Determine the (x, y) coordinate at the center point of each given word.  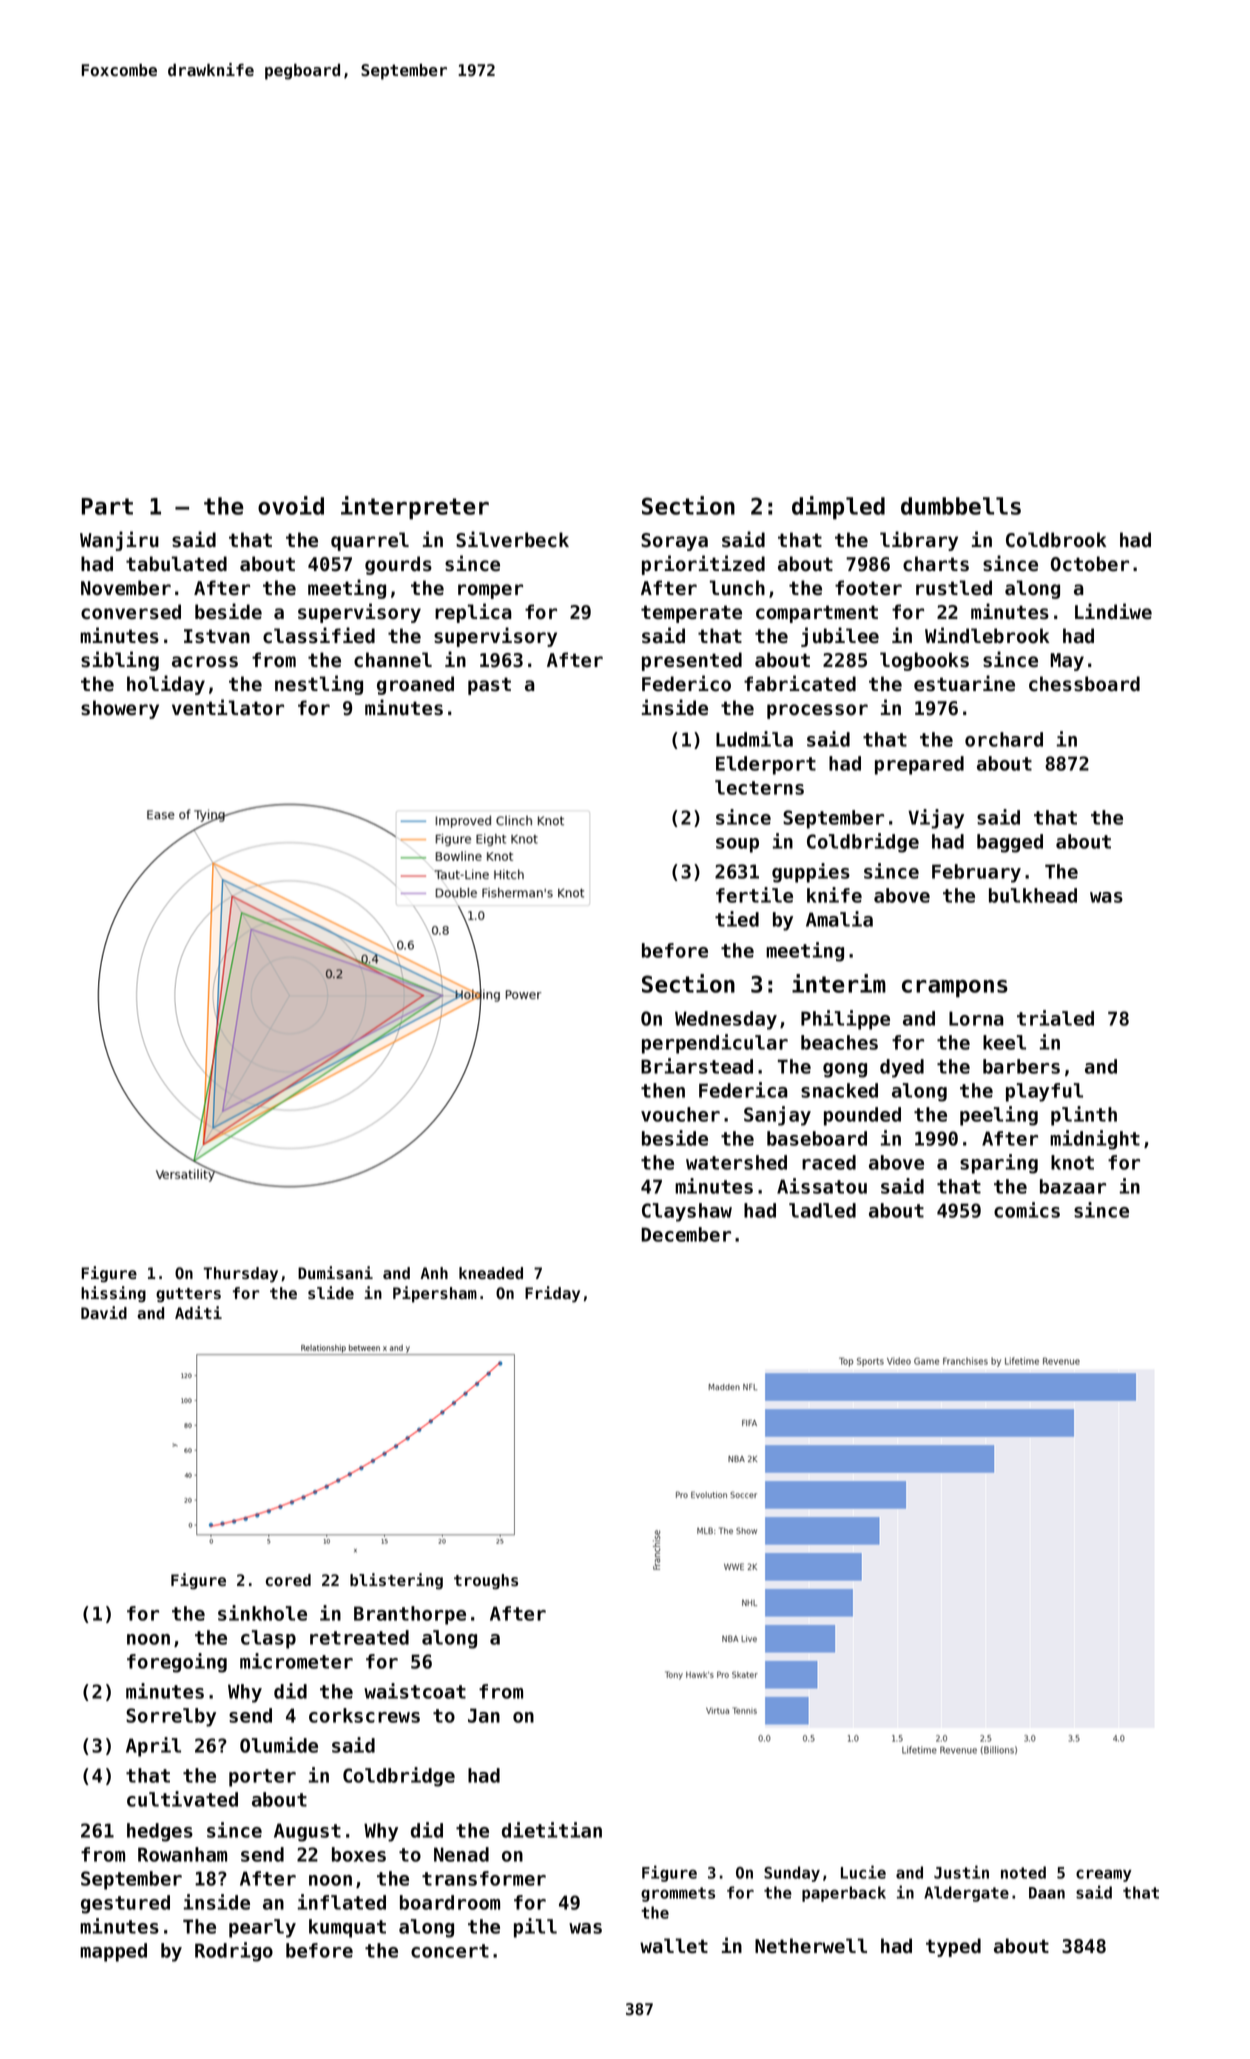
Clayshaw (687, 1212)
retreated (359, 1637)
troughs (486, 1581)
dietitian (552, 1830)
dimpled (838, 508)
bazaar (1073, 1186)
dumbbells (961, 506)
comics (1027, 1210)
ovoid (291, 505)
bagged (1010, 843)
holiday (166, 685)
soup (737, 845)
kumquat (347, 1928)
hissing (113, 1294)
